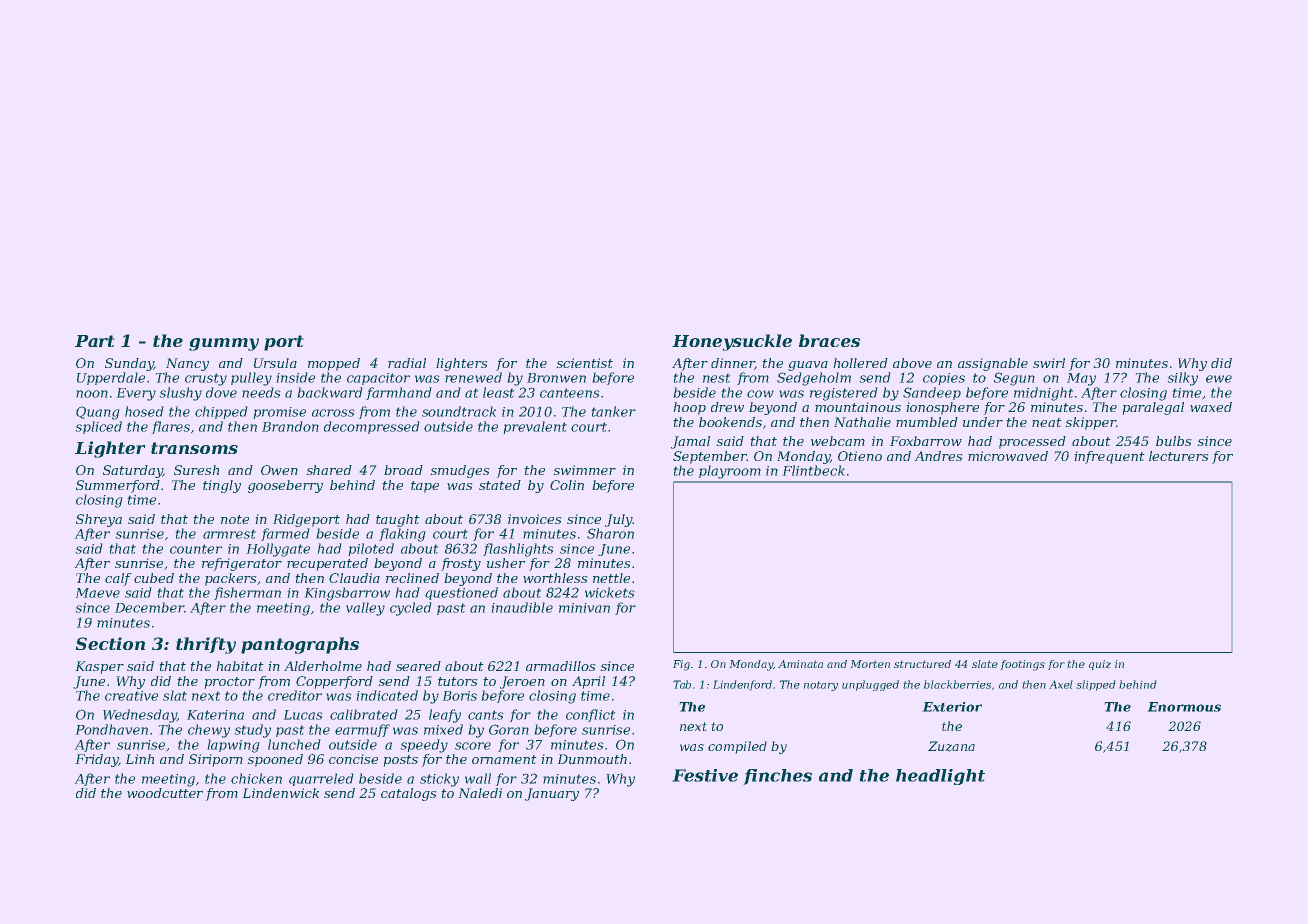 The width and height of the screenshot is (1308, 924). Describe the element at coordinates (535, 519) in the screenshot. I see `invoices` at that location.
